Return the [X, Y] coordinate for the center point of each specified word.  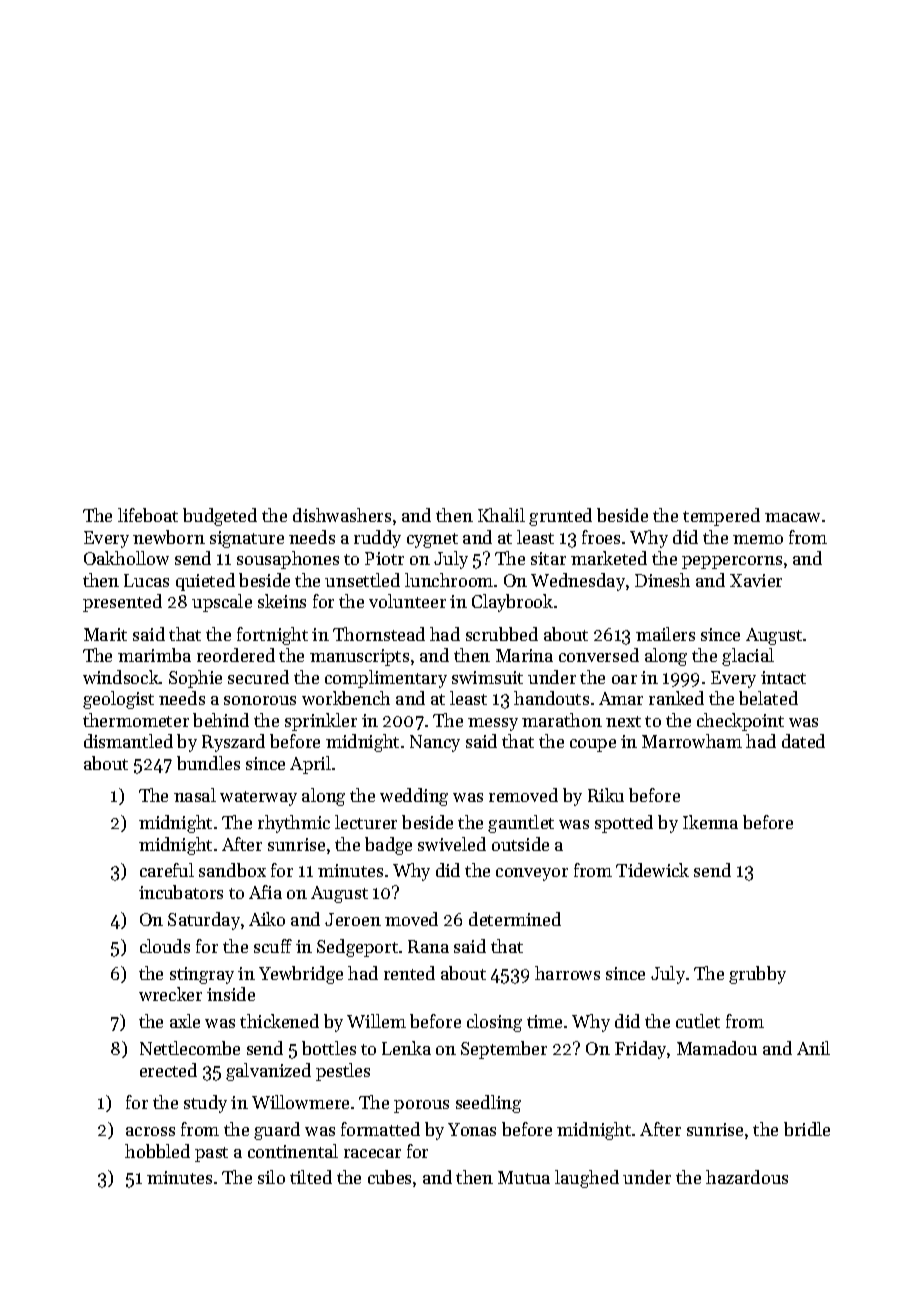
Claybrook [512, 603]
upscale [222, 603]
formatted [380, 1129]
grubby [757, 975]
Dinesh [662, 580]
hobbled [157, 1151]
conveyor [532, 874]
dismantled [128, 741]
